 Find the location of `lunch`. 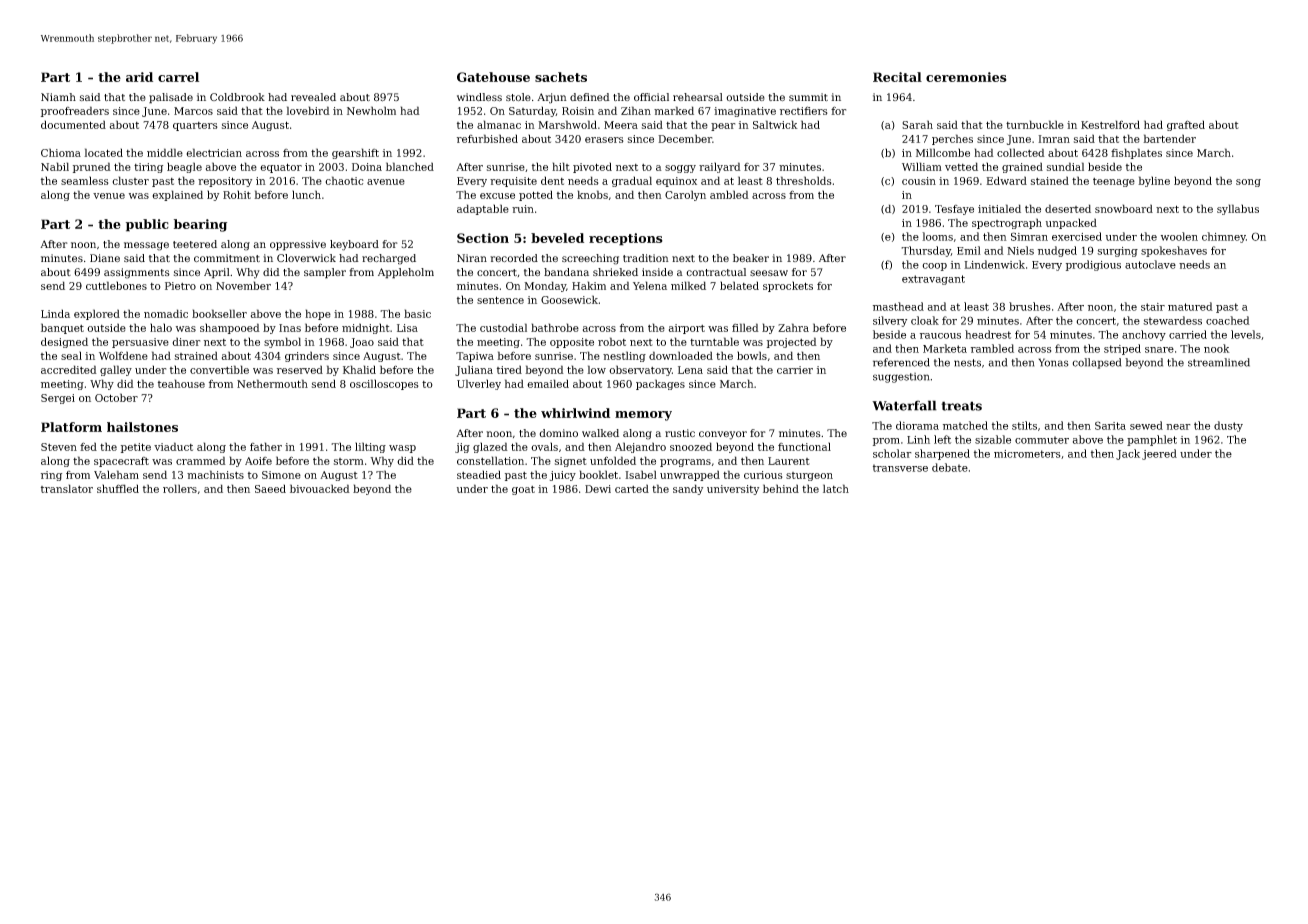

lunch is located at coordinates (306, 194).
